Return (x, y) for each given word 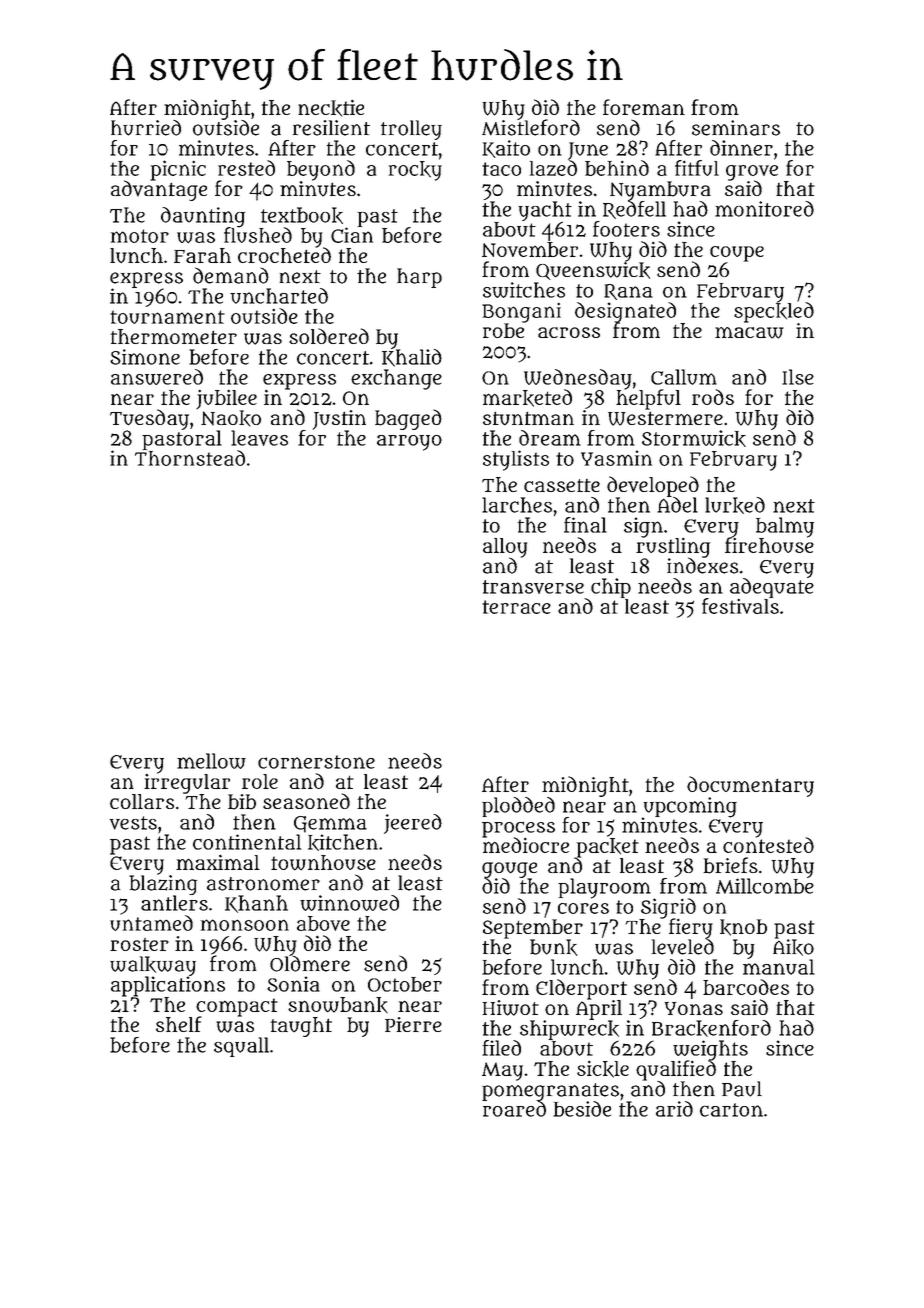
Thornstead (190, 458)
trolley (411, 130)
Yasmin (616, 458)
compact (237, 1007)
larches (517, 505)
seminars (736, 128)
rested (246, 168)
